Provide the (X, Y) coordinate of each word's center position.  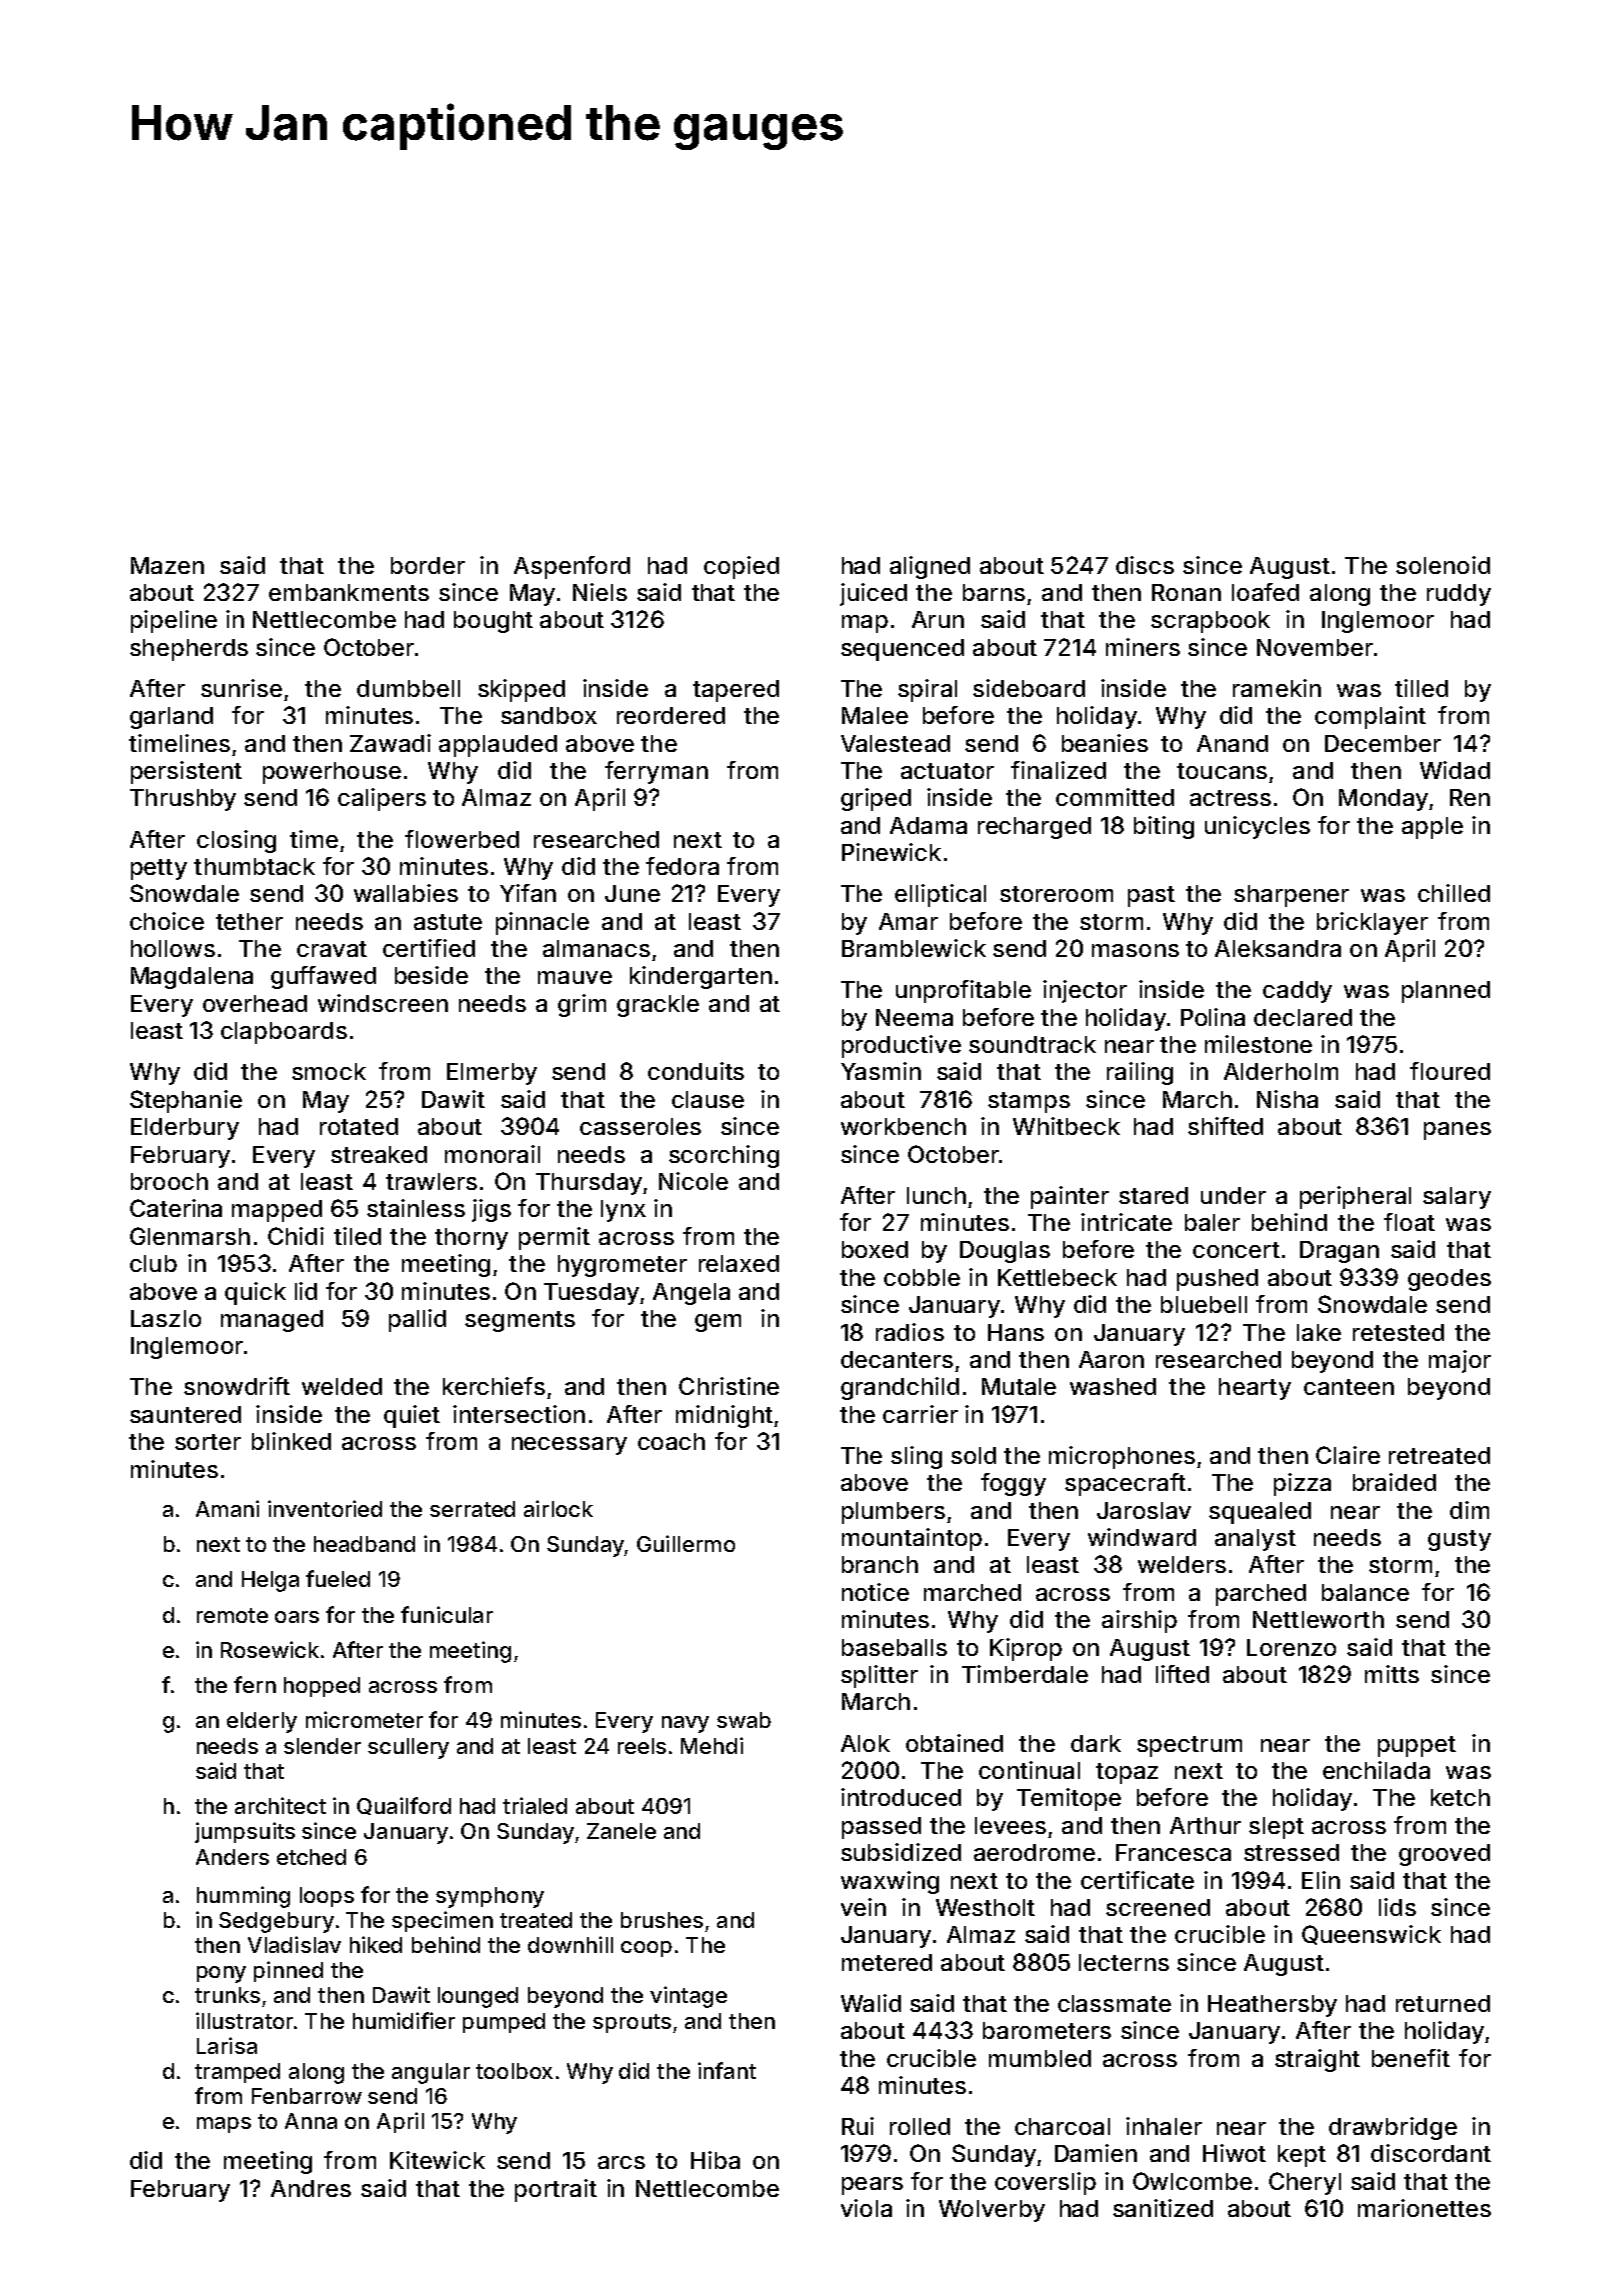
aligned (930, 567)
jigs (491, 1210)
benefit (1411, 2058)
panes (1457, 1131)
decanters (897, 1359)
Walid (871, 2003)
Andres (311, 2188)
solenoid (1443, 565)
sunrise (241, 688)
